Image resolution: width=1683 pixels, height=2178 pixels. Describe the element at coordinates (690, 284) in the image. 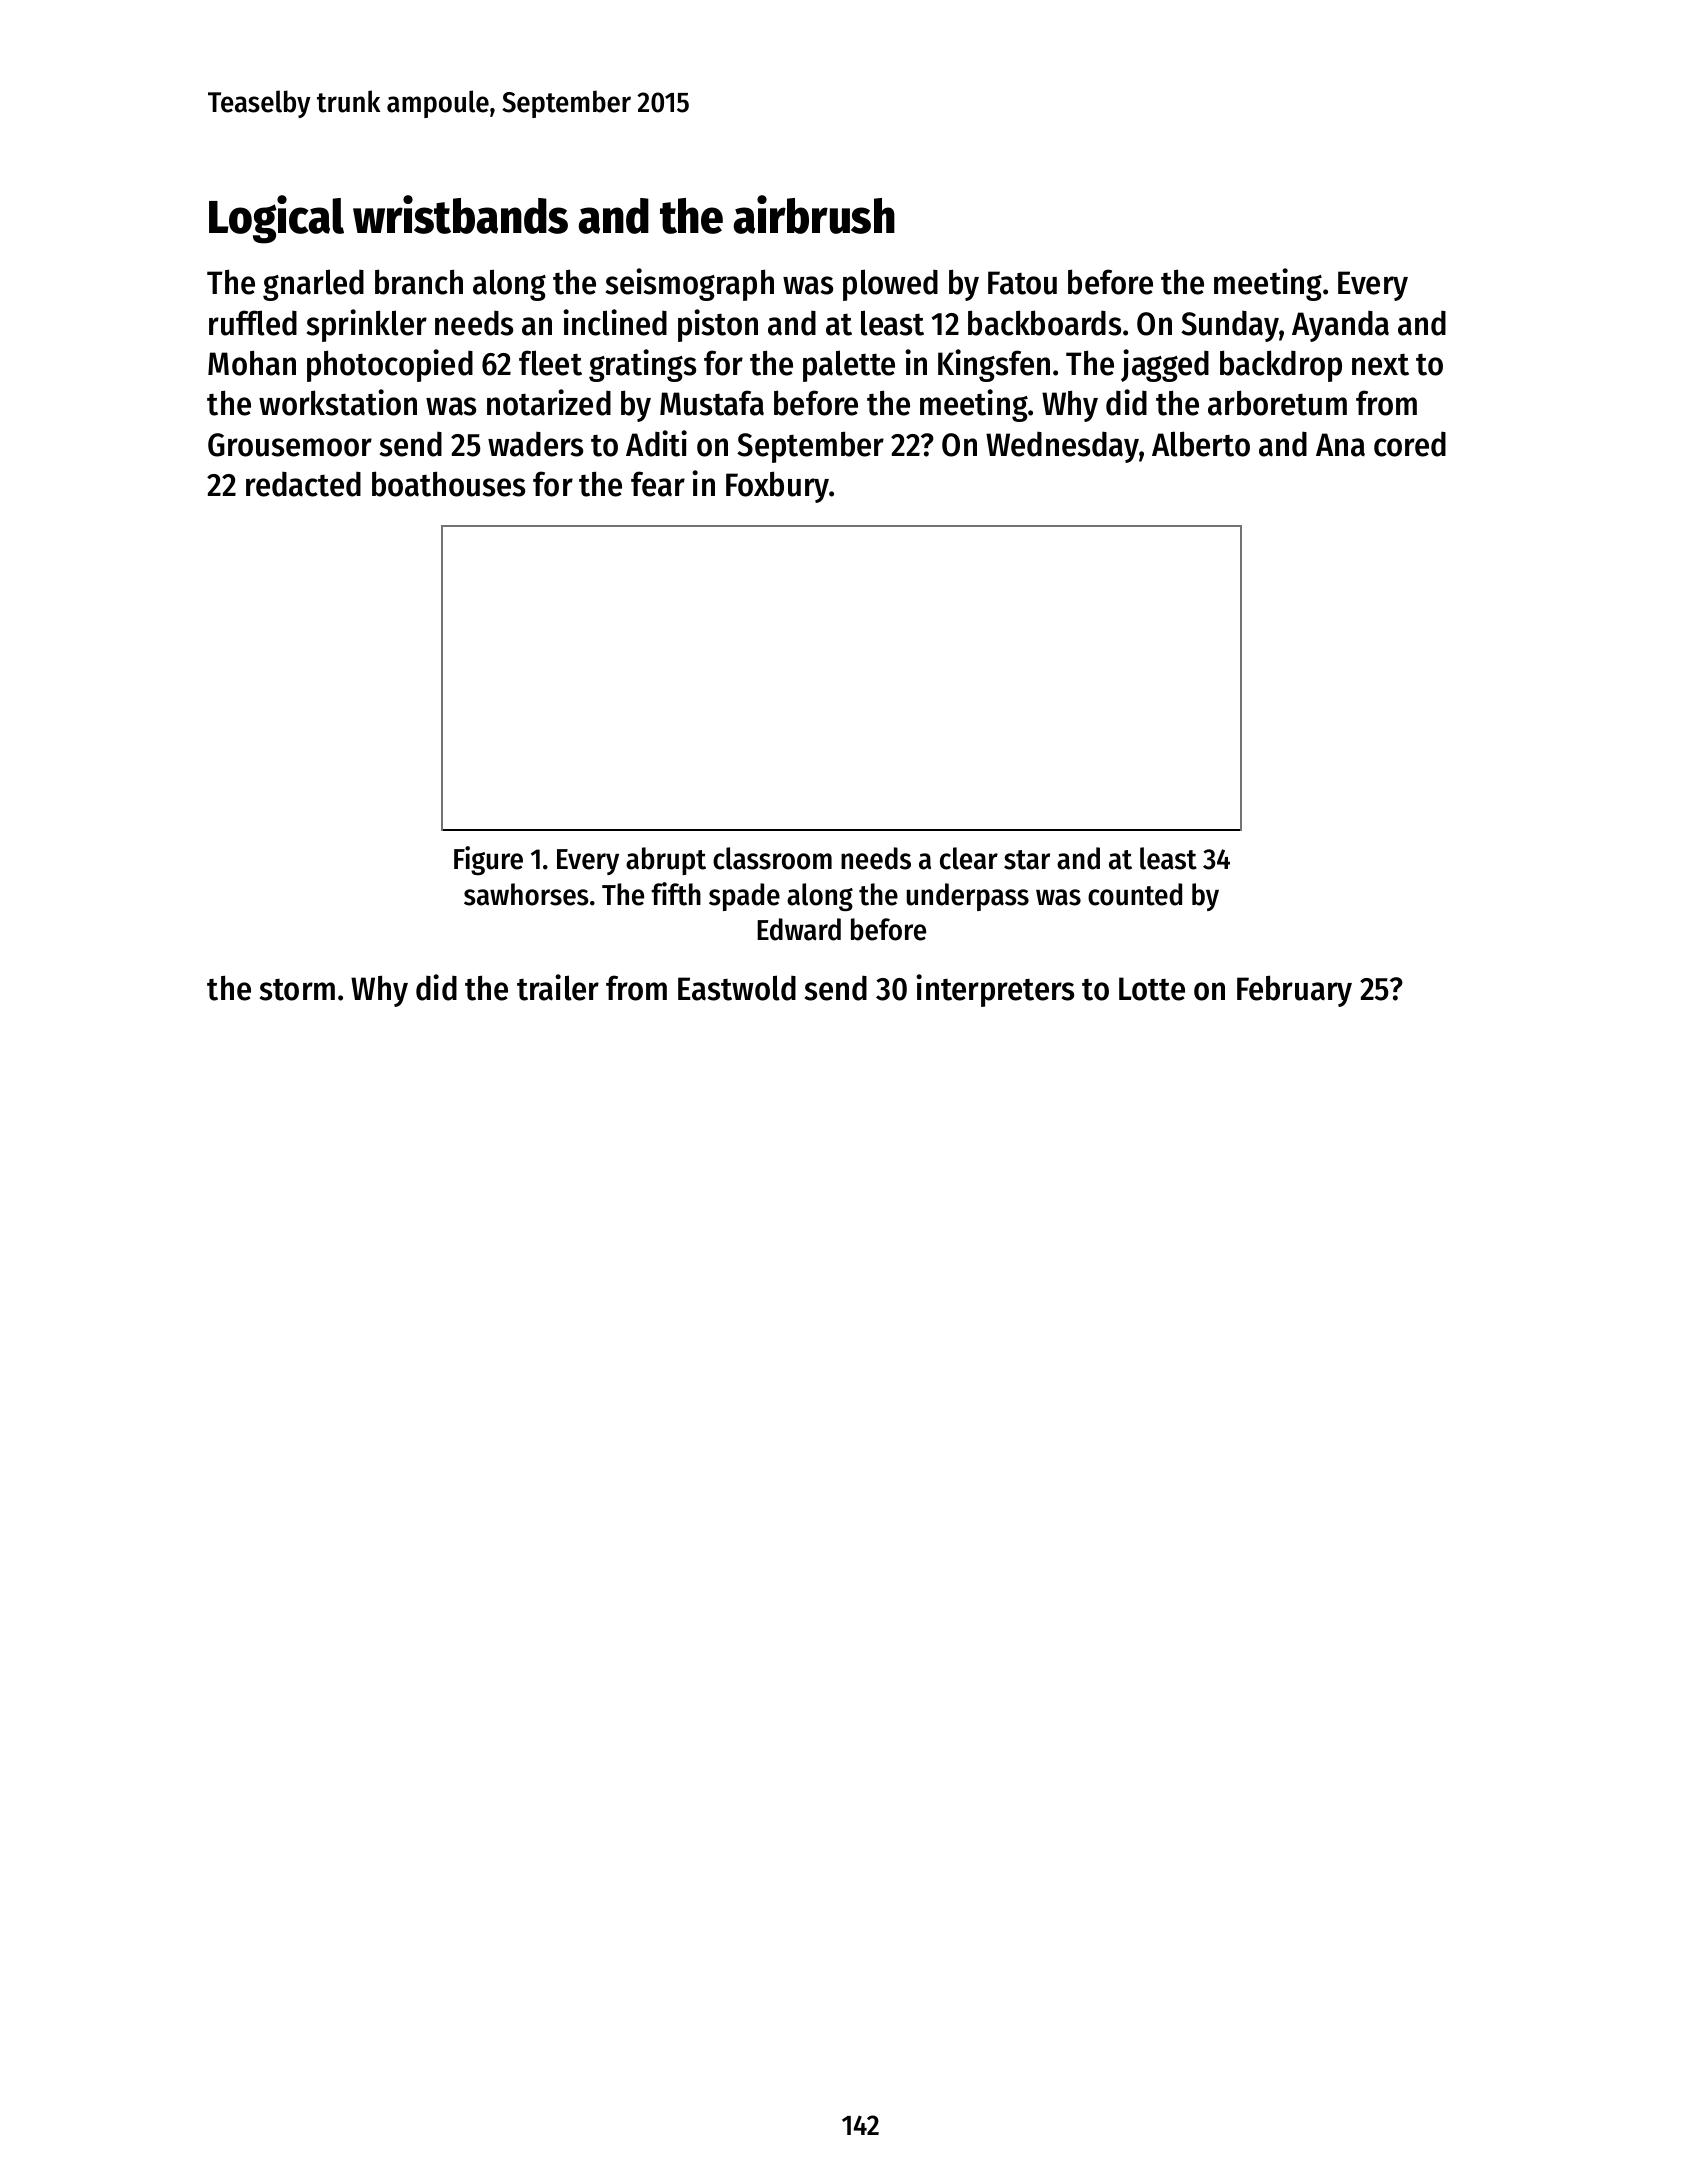

I see `seismograph` at that location.
